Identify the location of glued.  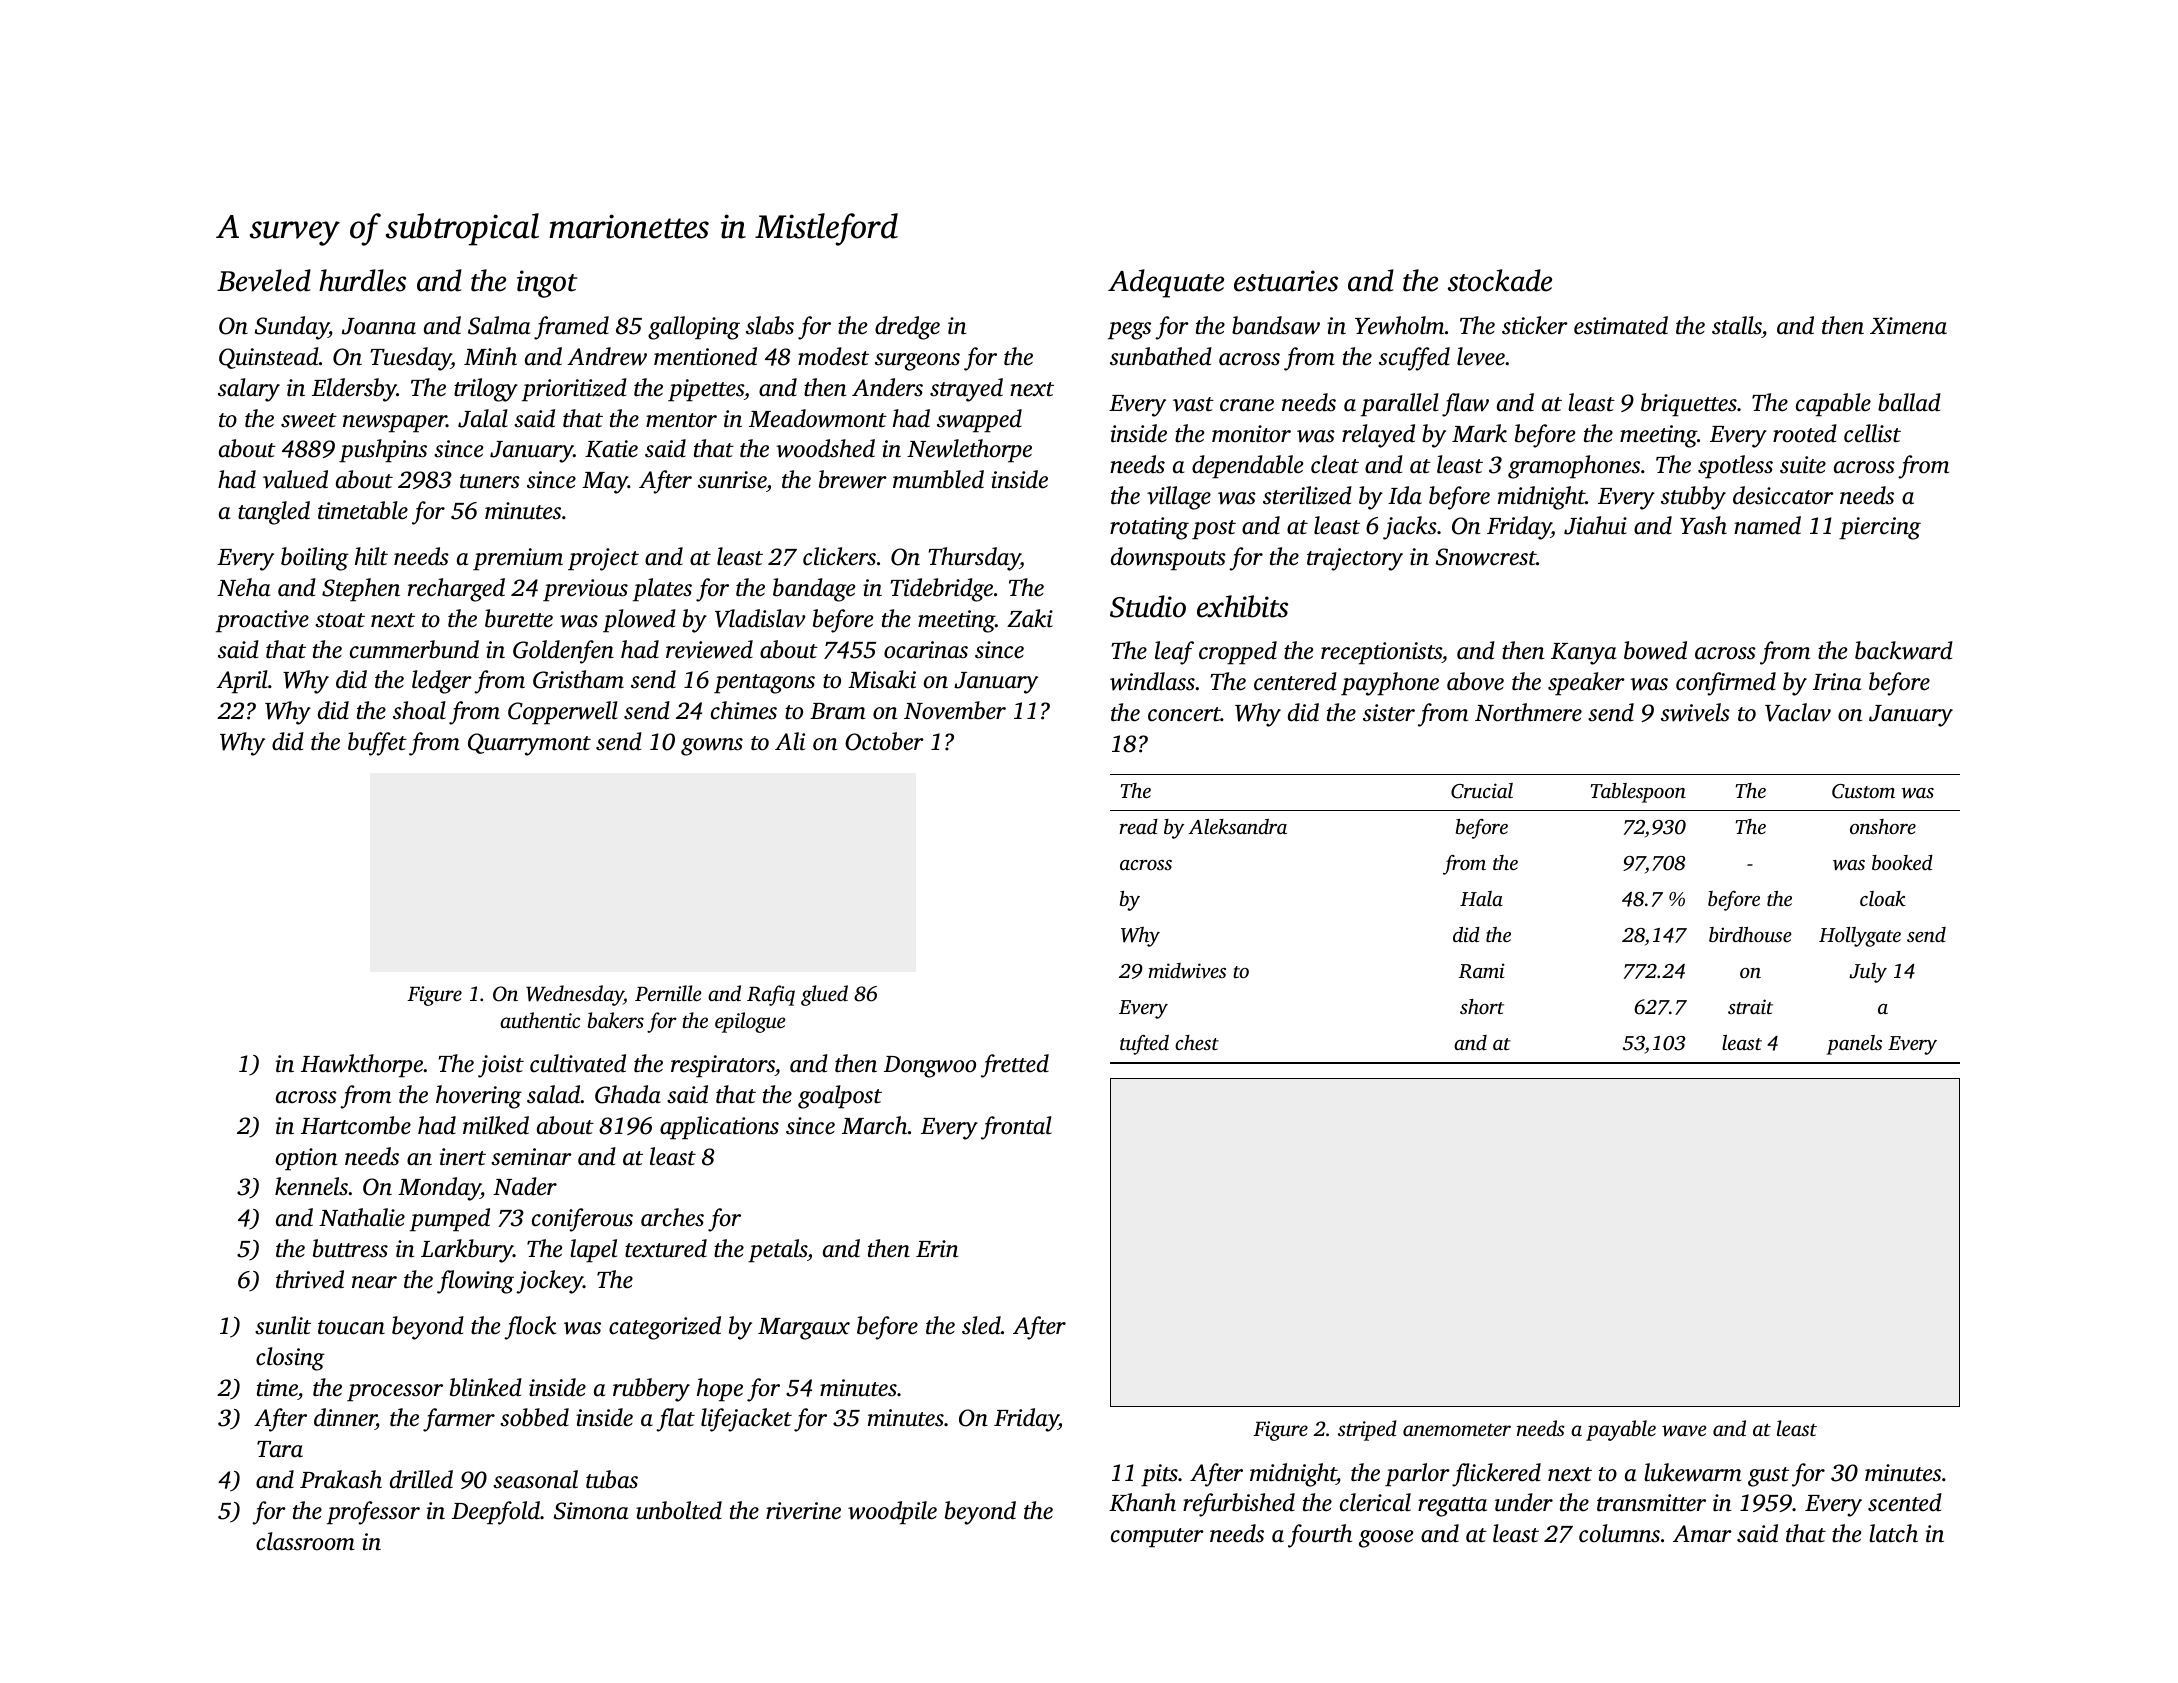
(824, 995).
